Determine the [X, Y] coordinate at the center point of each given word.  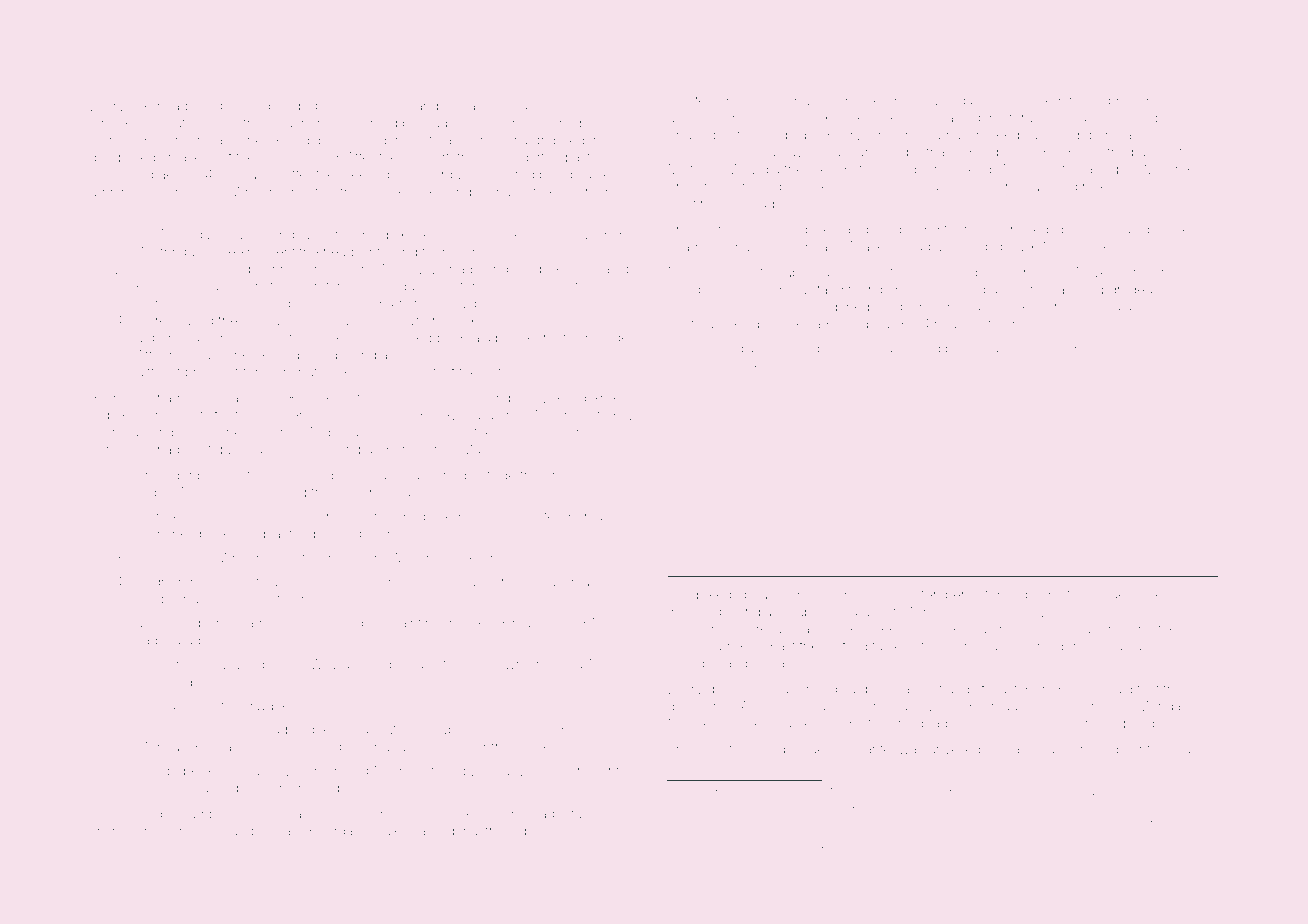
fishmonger [598, 339]
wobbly [1111, 101]
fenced [206, 397]
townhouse [377, 107]
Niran [390, 771]
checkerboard [739, 188]
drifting [960, 308]
